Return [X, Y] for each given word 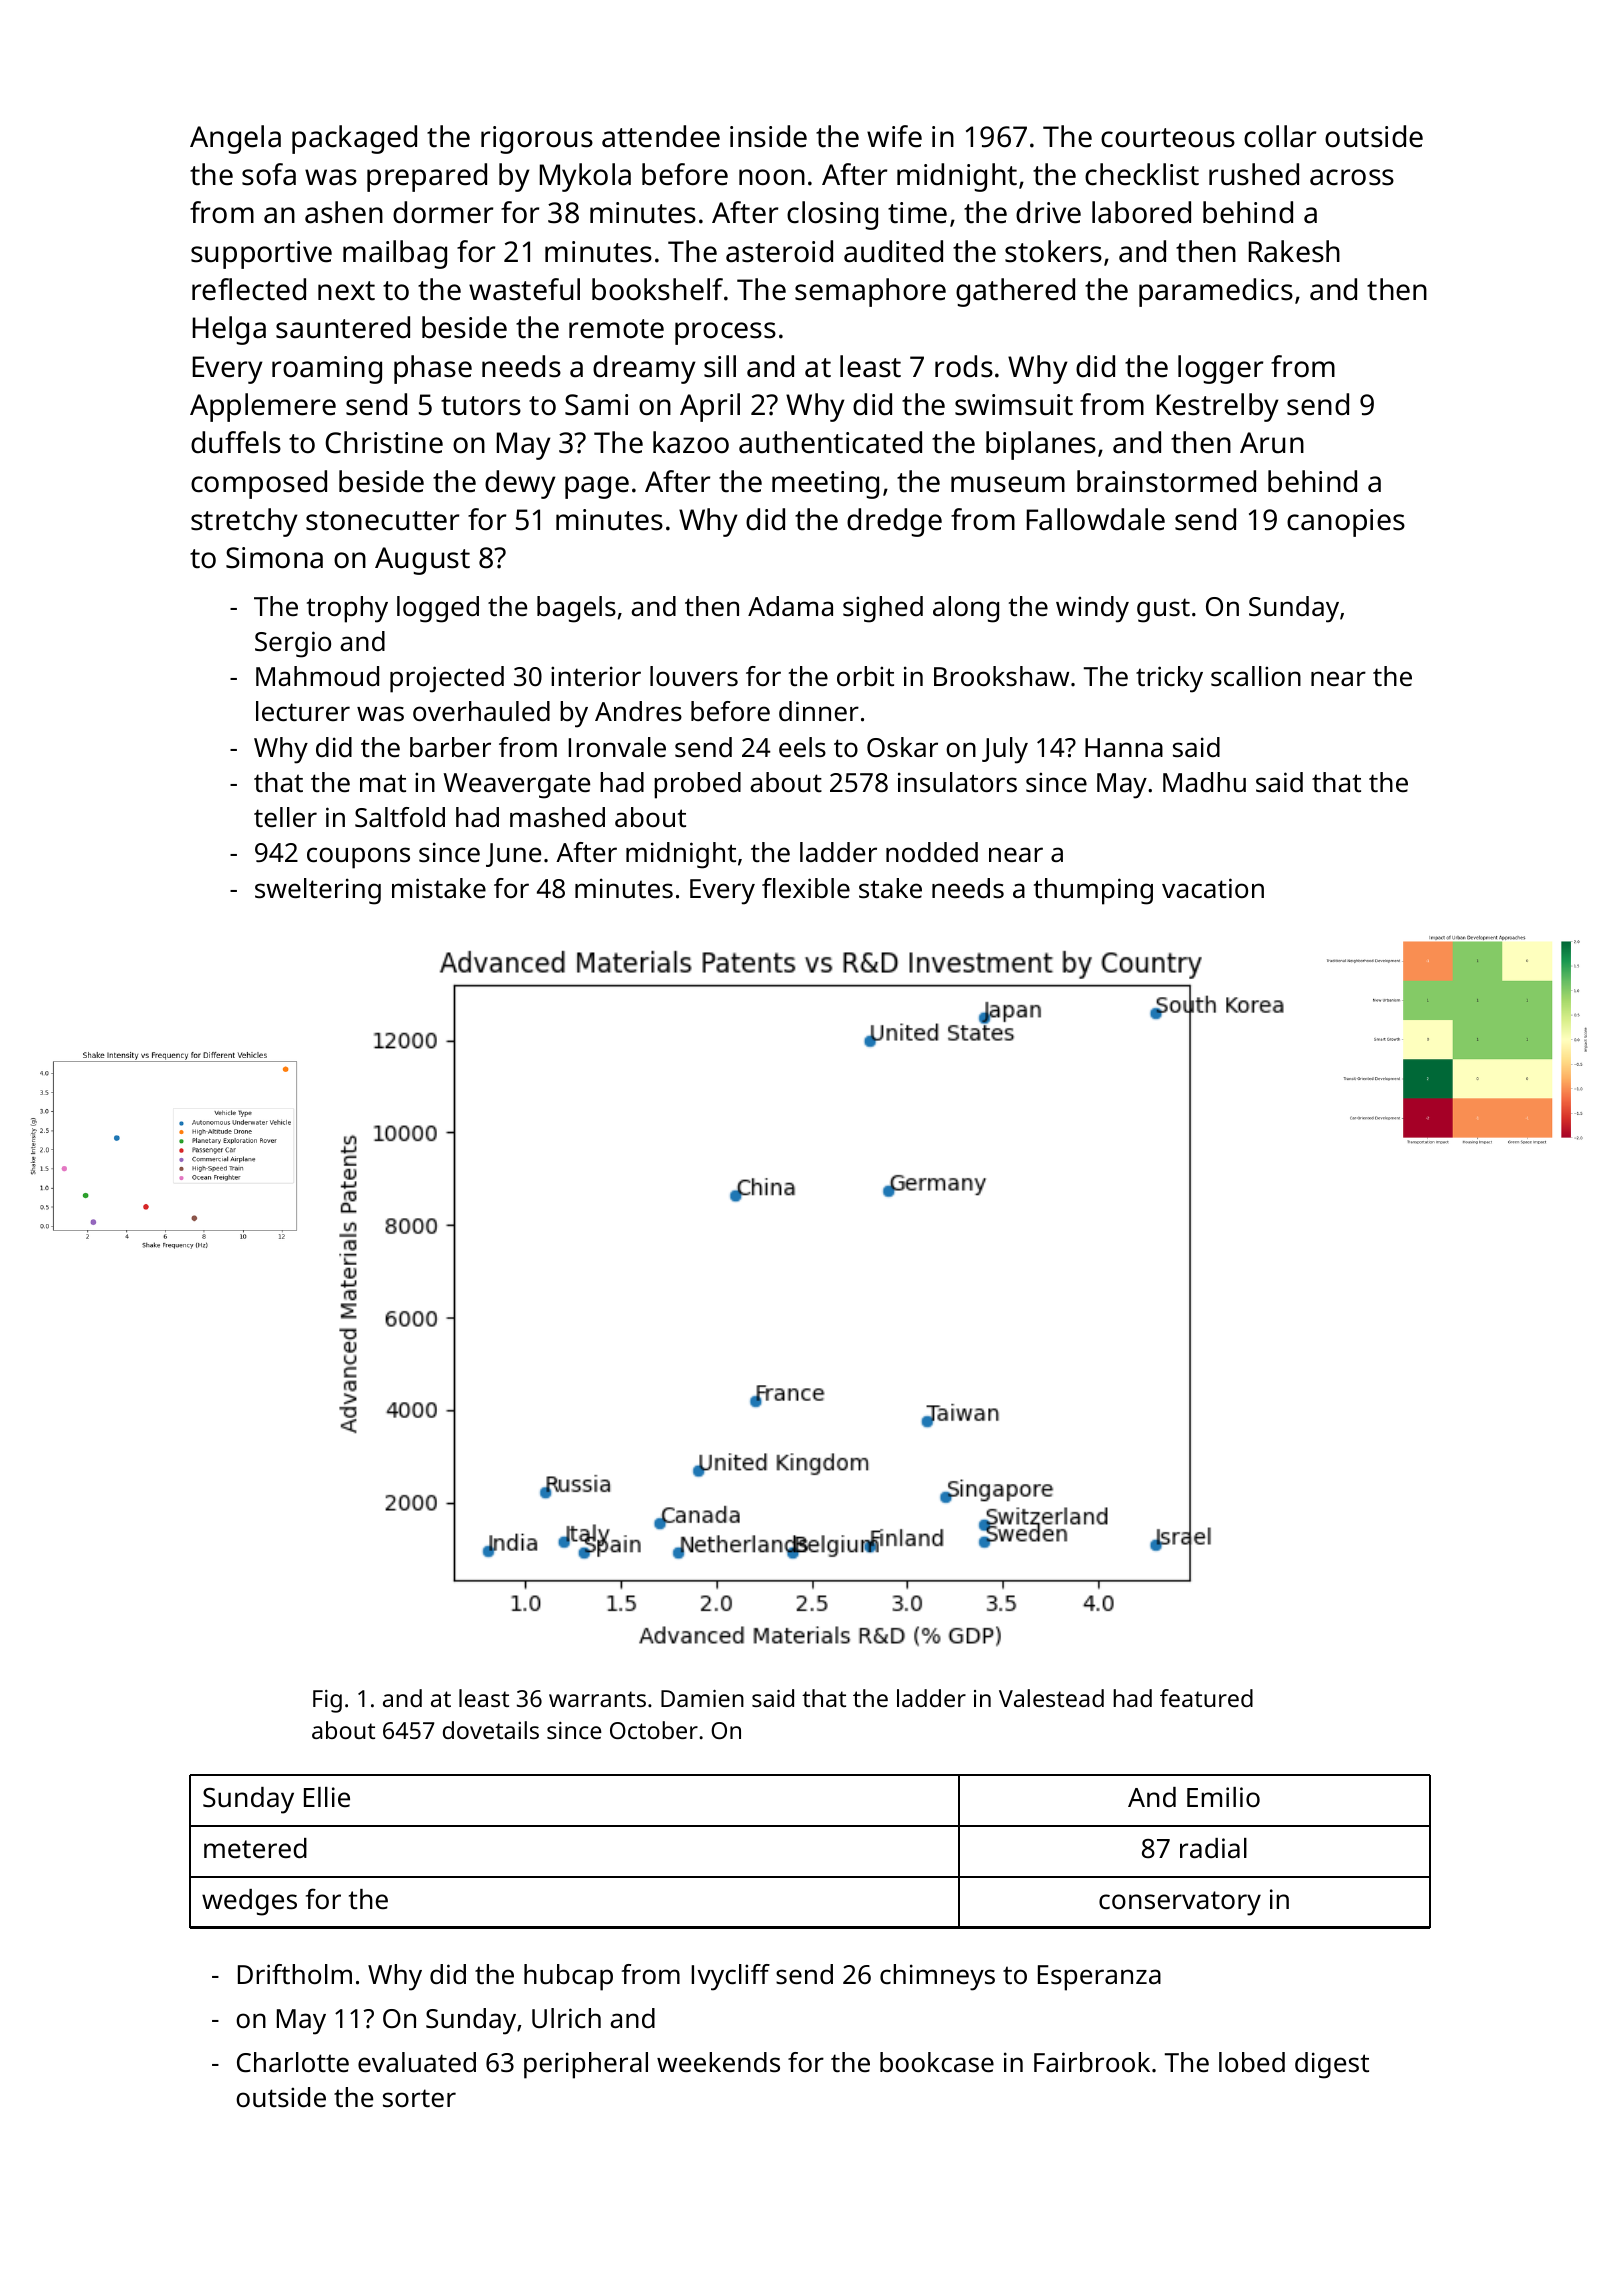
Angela [235, 139]
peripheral [586, 2065]
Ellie [327, 1797]
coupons [358, 858]
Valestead [1051, 1698]
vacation [1213, 888]
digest [1332, 2065]
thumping [1093, 891]
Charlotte [293, 2062]
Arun [1272, 443]
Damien [702, 1698]
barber [450, 747]
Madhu [1204, 782]
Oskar [902, 747]
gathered [1015, 292]
